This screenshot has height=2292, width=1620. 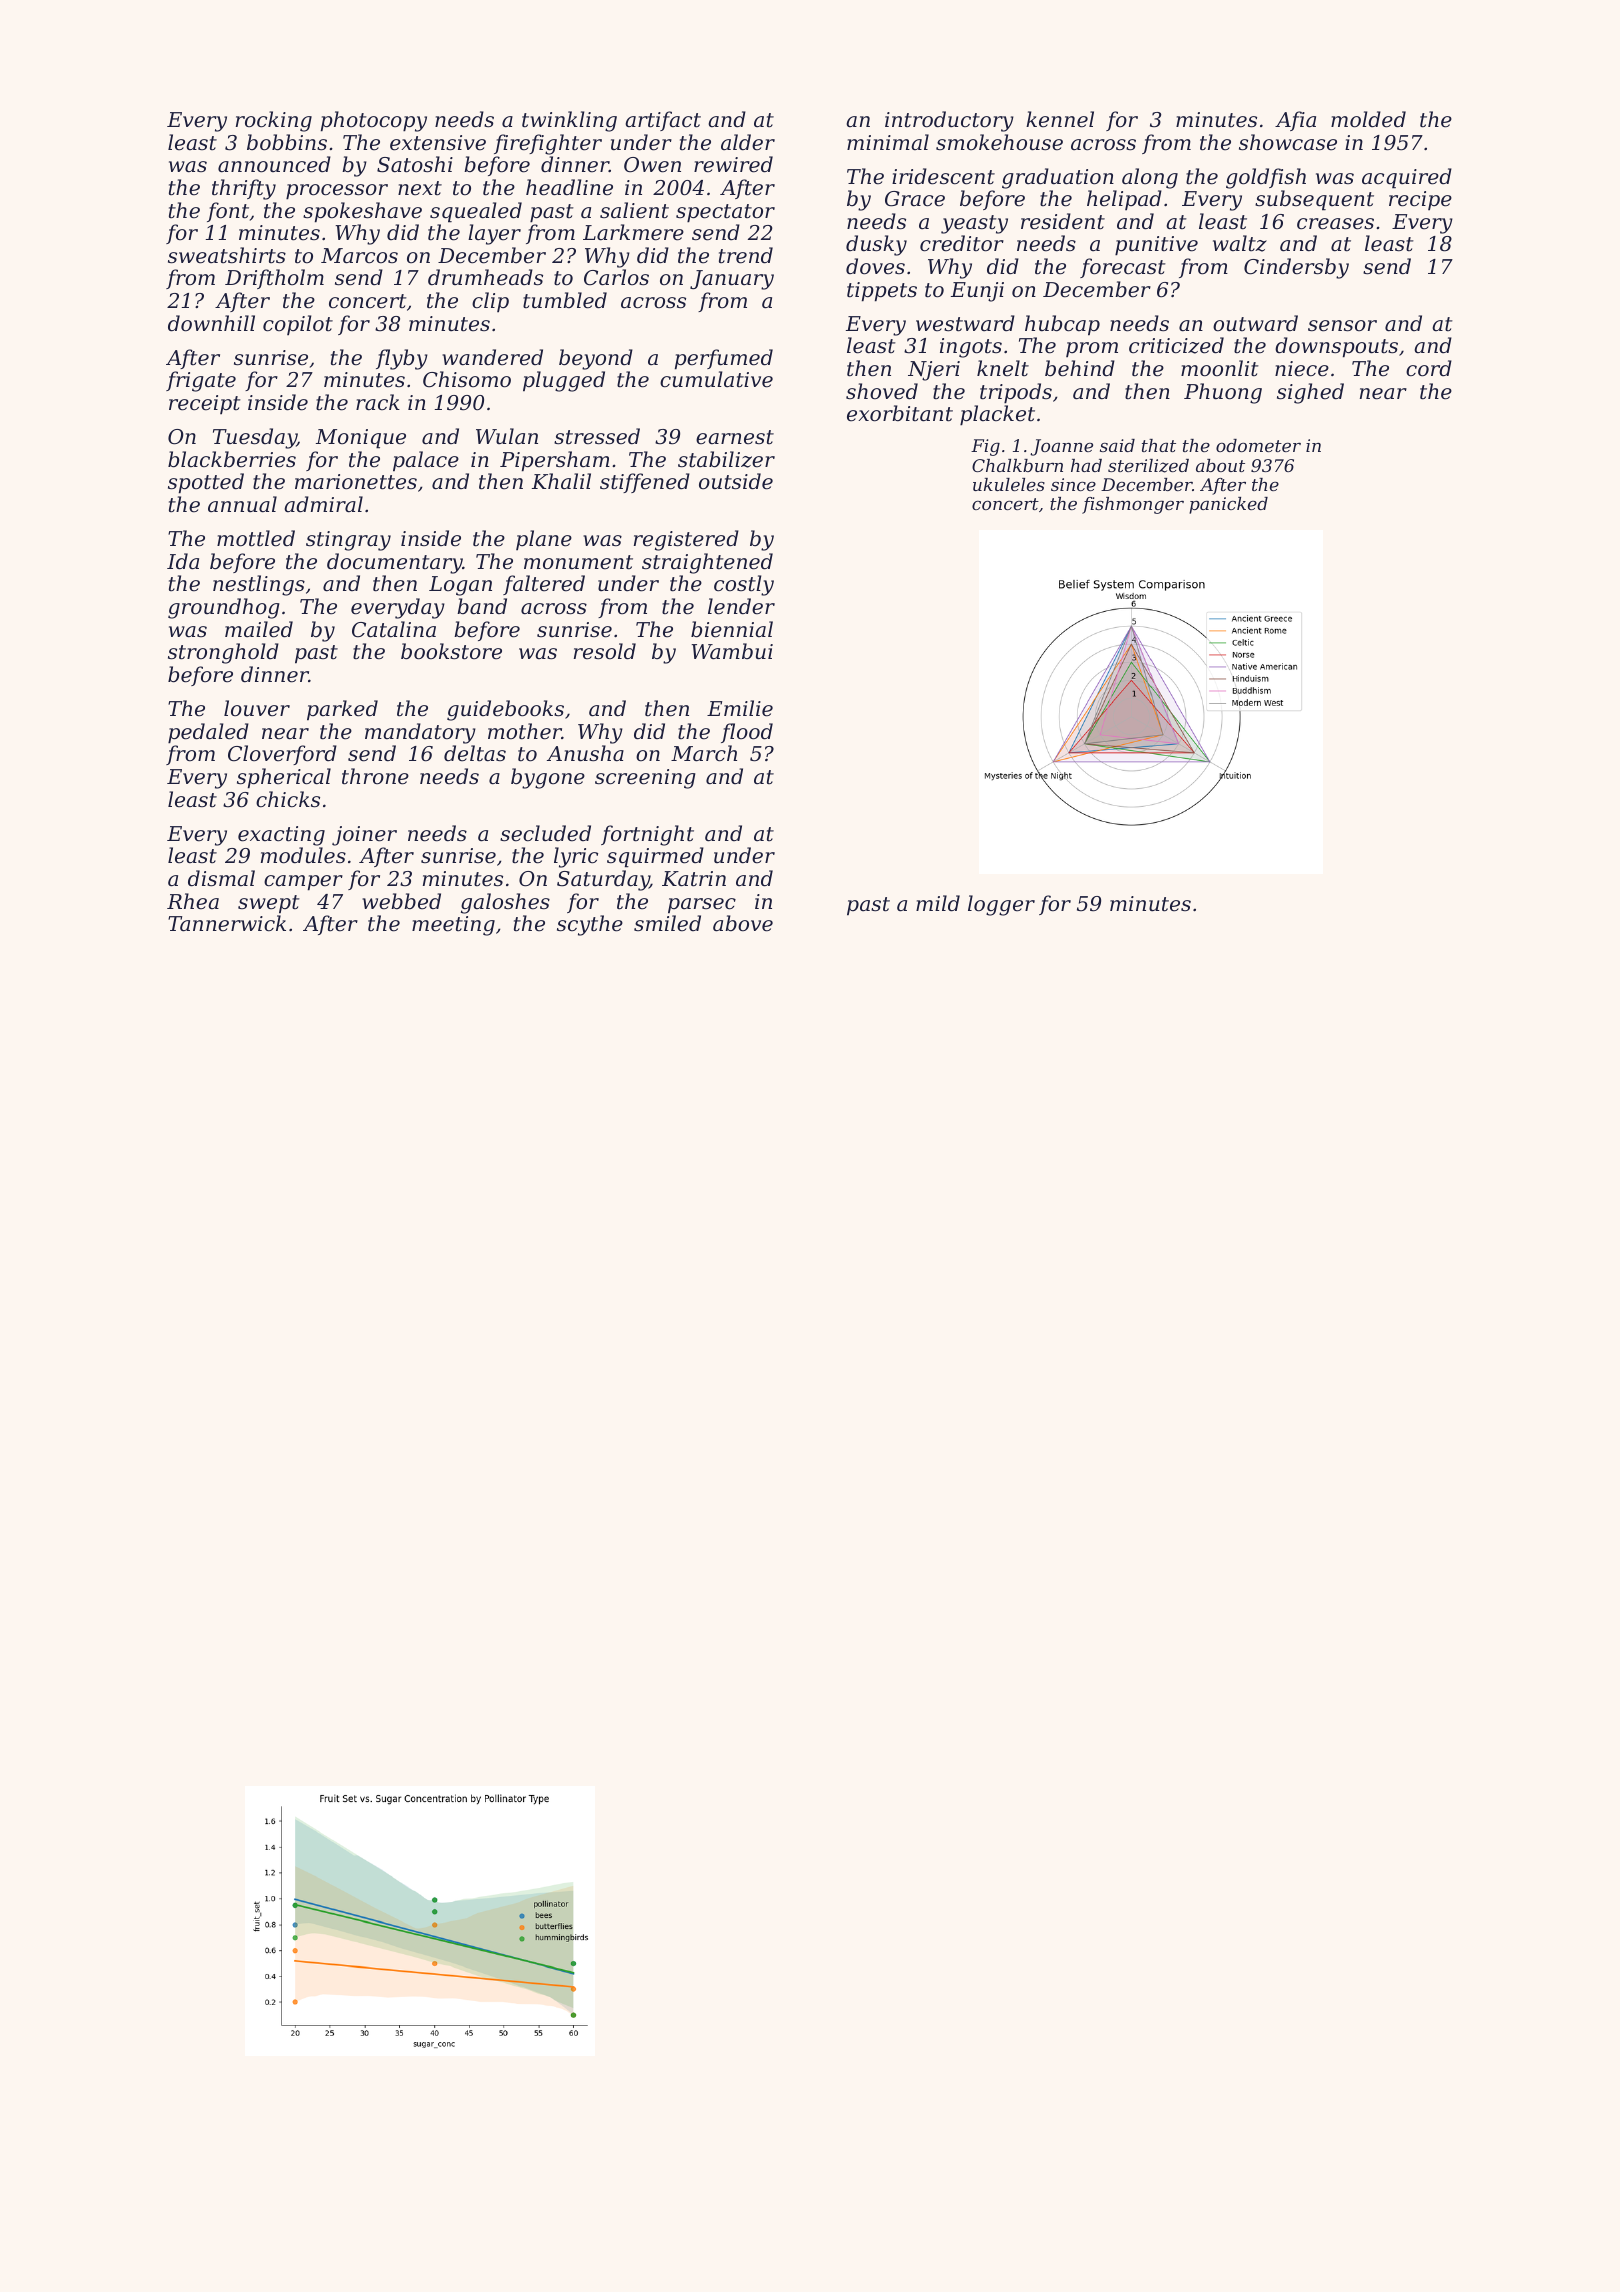 I want to click on meeting, so click(x=453, y=926).
